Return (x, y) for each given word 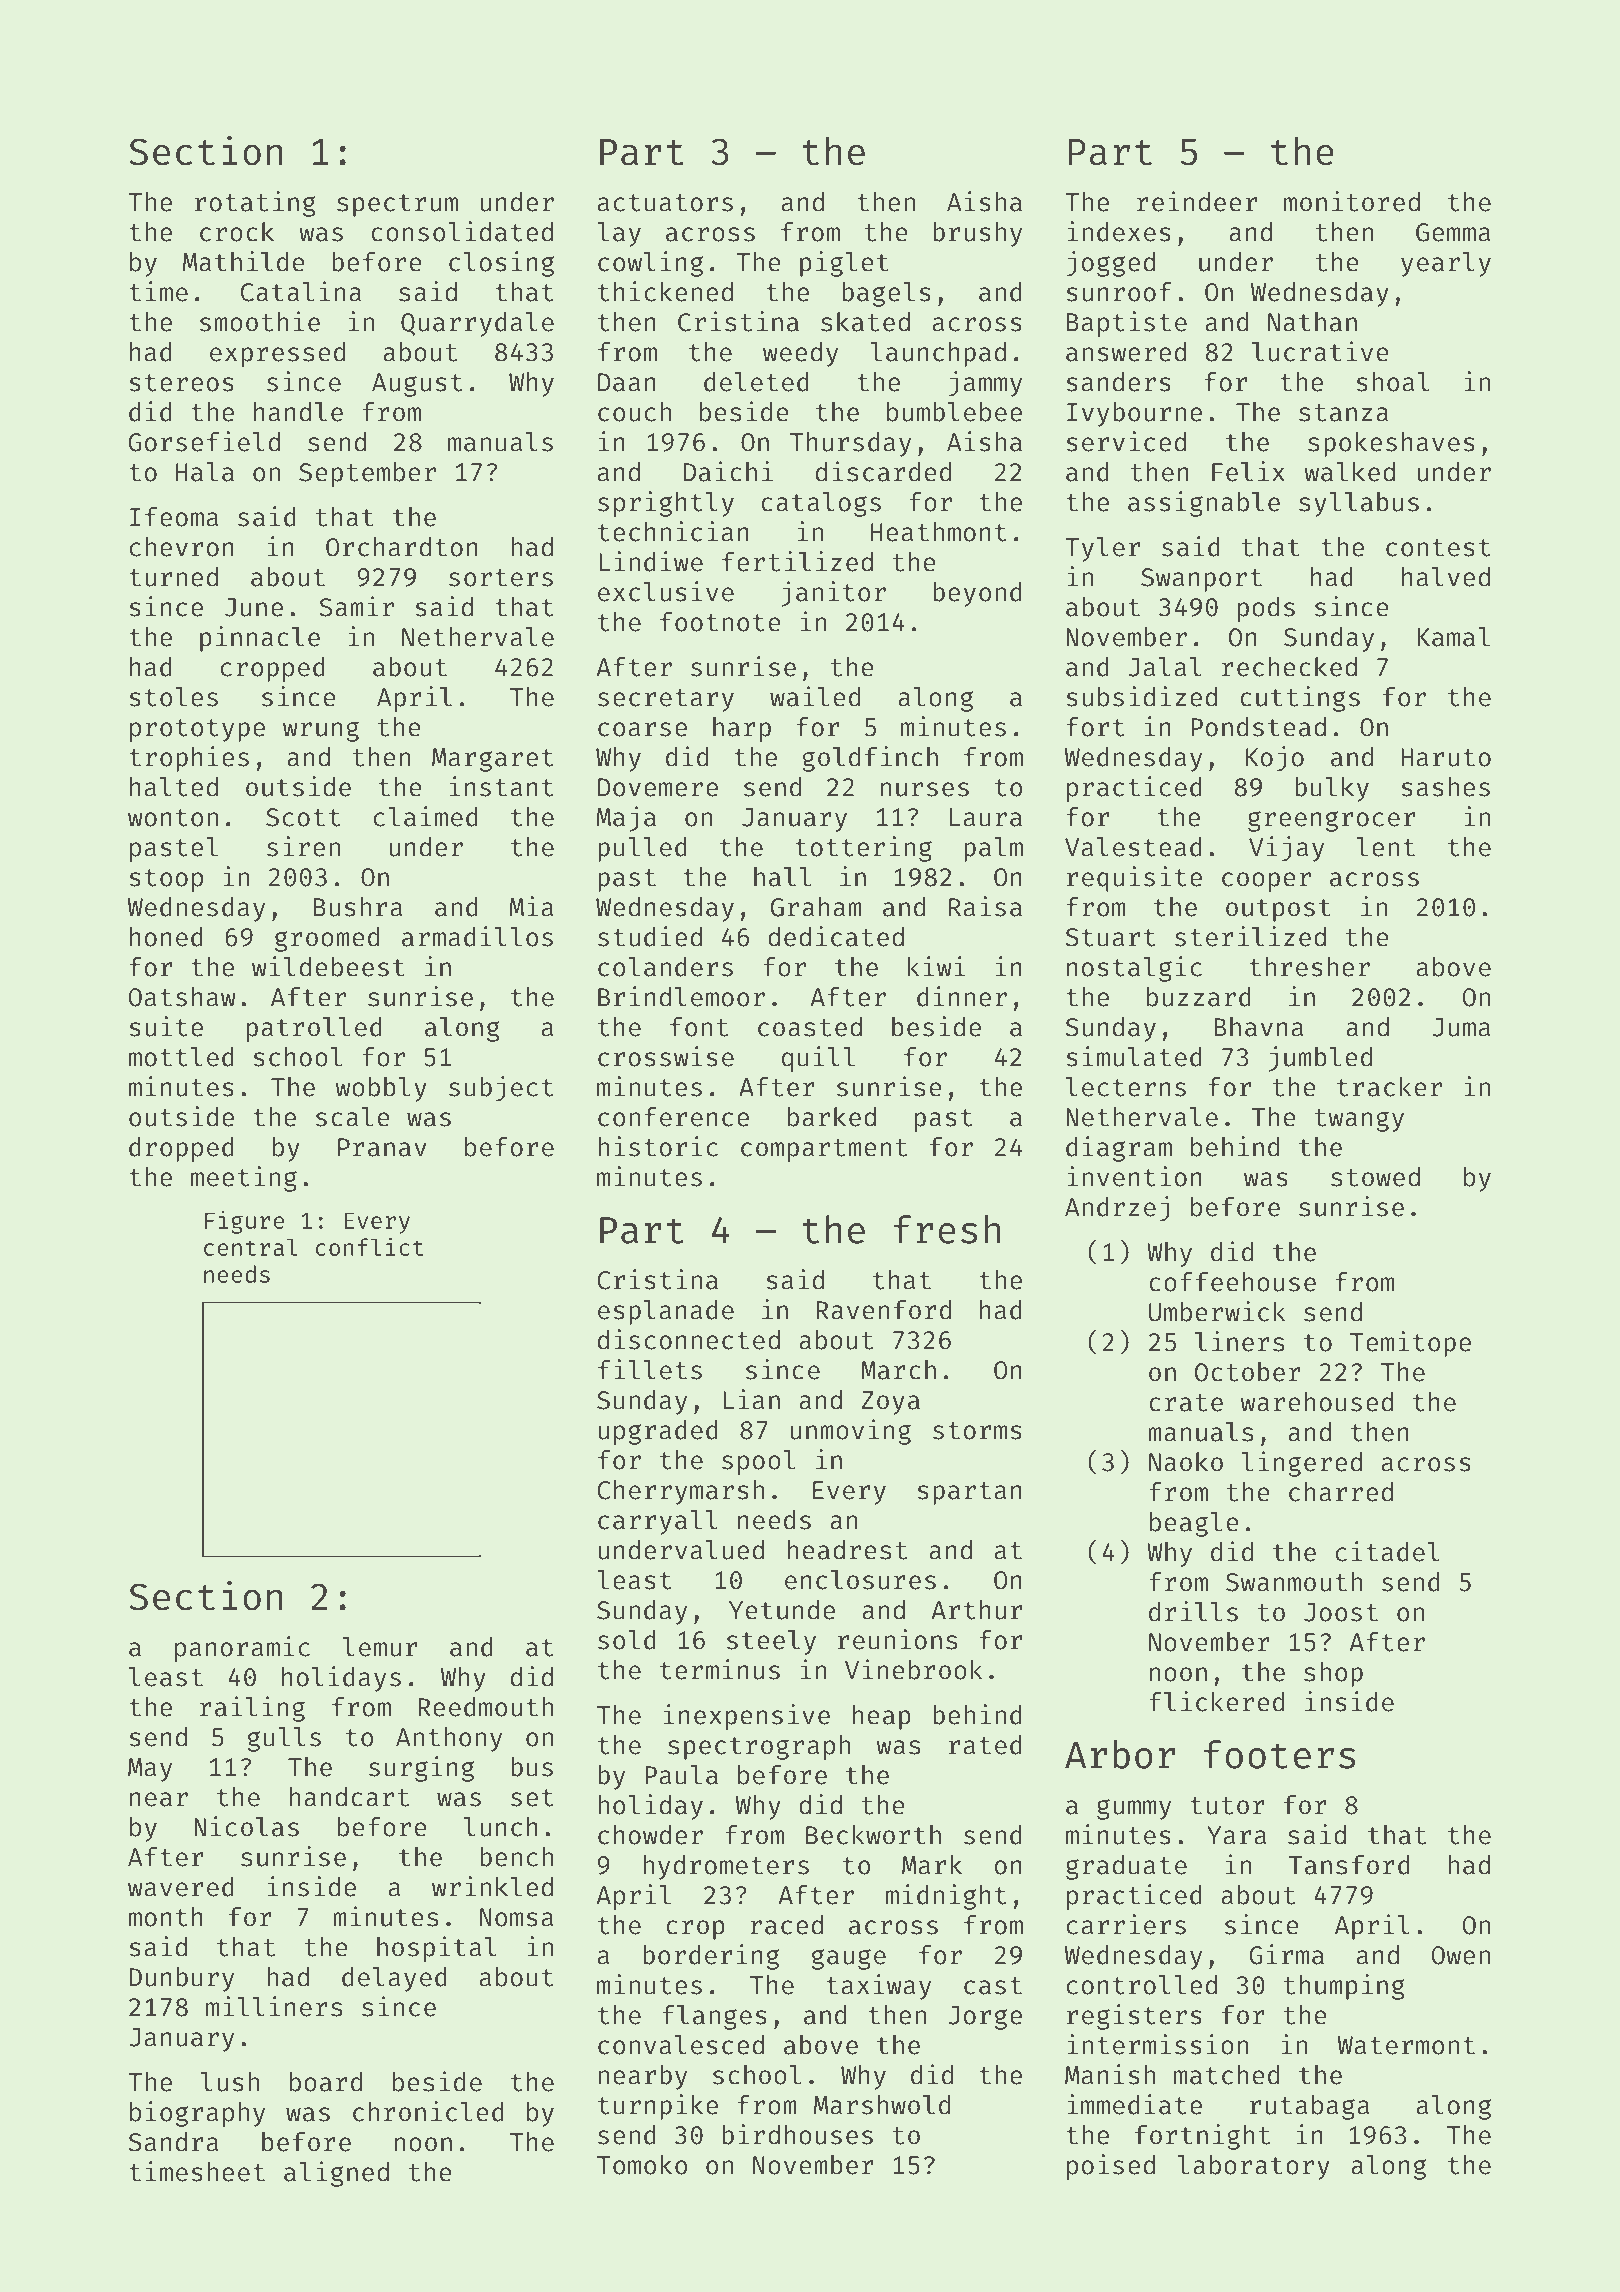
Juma (1461, 1027)
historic (658, 1146)
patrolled (314, 1029)
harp (742, 729)
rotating (255, 204)
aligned (336, 2174)
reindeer (1197, 201)
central (250, 1247)
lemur (380, 1647)
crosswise (666, 1056)
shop (1333, 1674)
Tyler (1102, 549)
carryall (658, 1522)
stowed (1375, 1177)
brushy (977, 234)
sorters (501, 578)
